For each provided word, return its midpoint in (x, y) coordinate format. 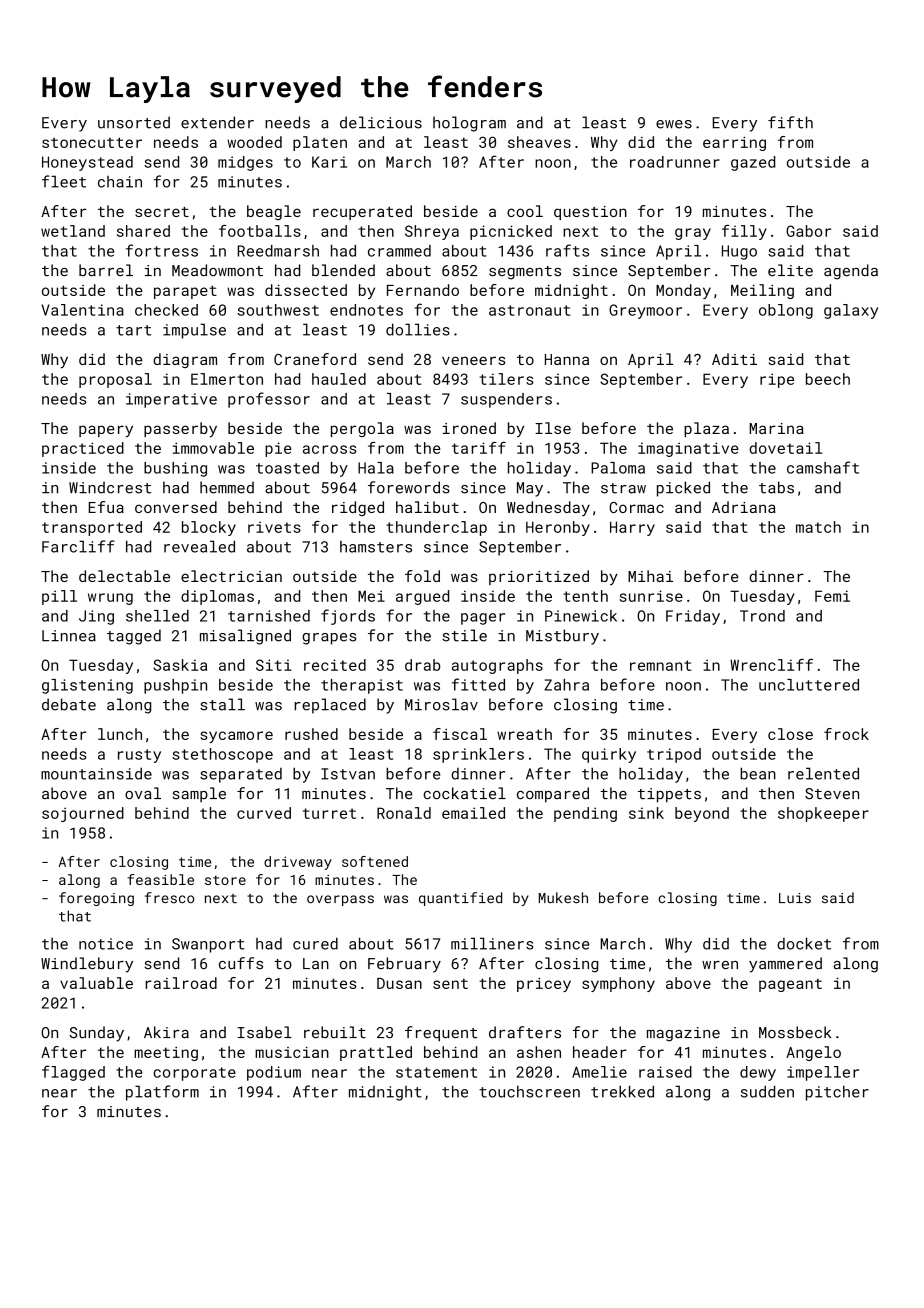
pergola (362, 429)
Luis (795, 898)
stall (222, 704)
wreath (524, 734)
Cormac (636, 507)
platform (162, 1093)
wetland (73, 231)
